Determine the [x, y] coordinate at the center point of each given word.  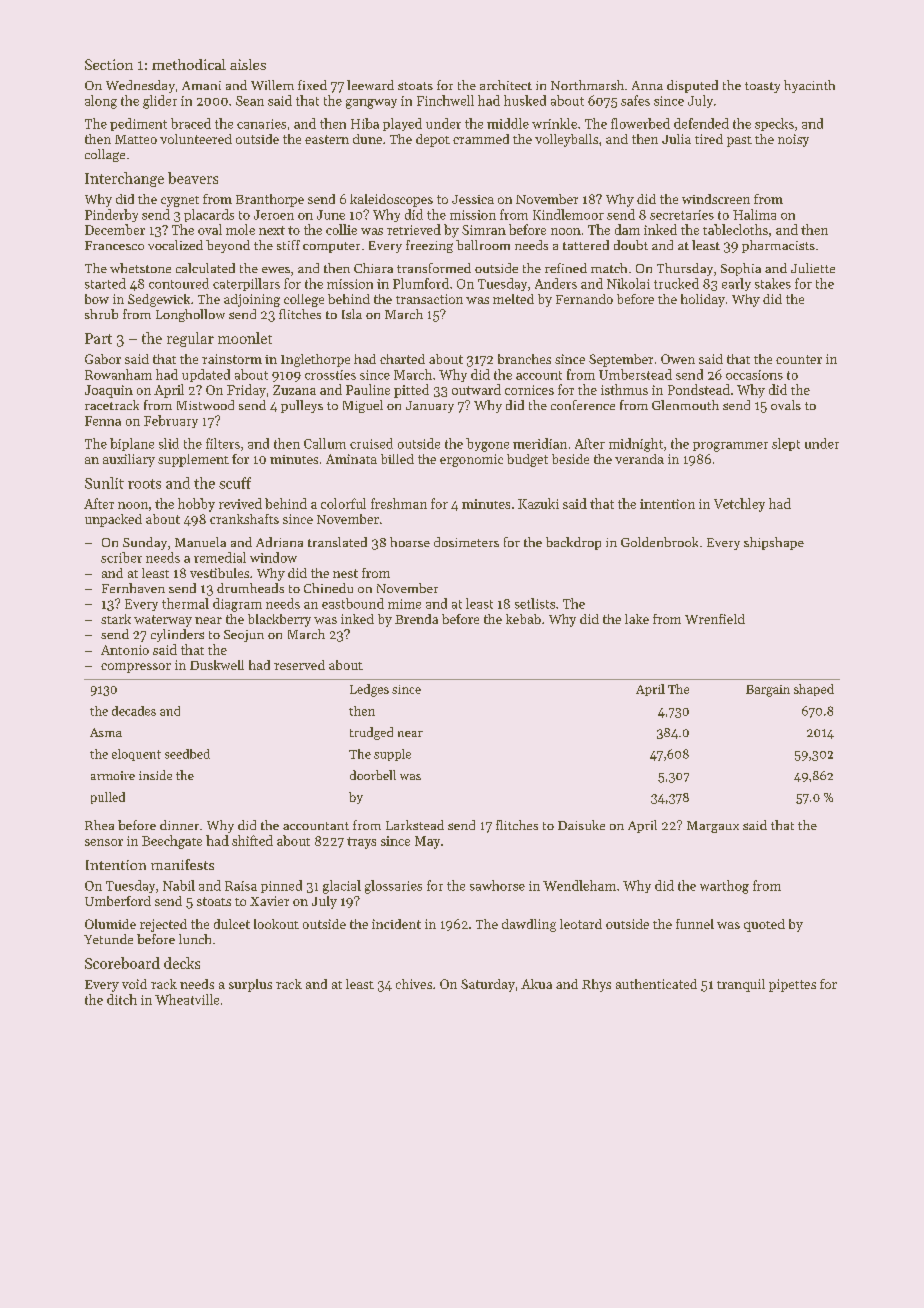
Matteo [136, 139]
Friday [246, 391]
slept [786, 444]
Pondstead [699, 389]
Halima [754, 214]
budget [527, 460]
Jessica [473, 199]
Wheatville [187, 999]
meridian [540, 443]
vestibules [219, 573]
